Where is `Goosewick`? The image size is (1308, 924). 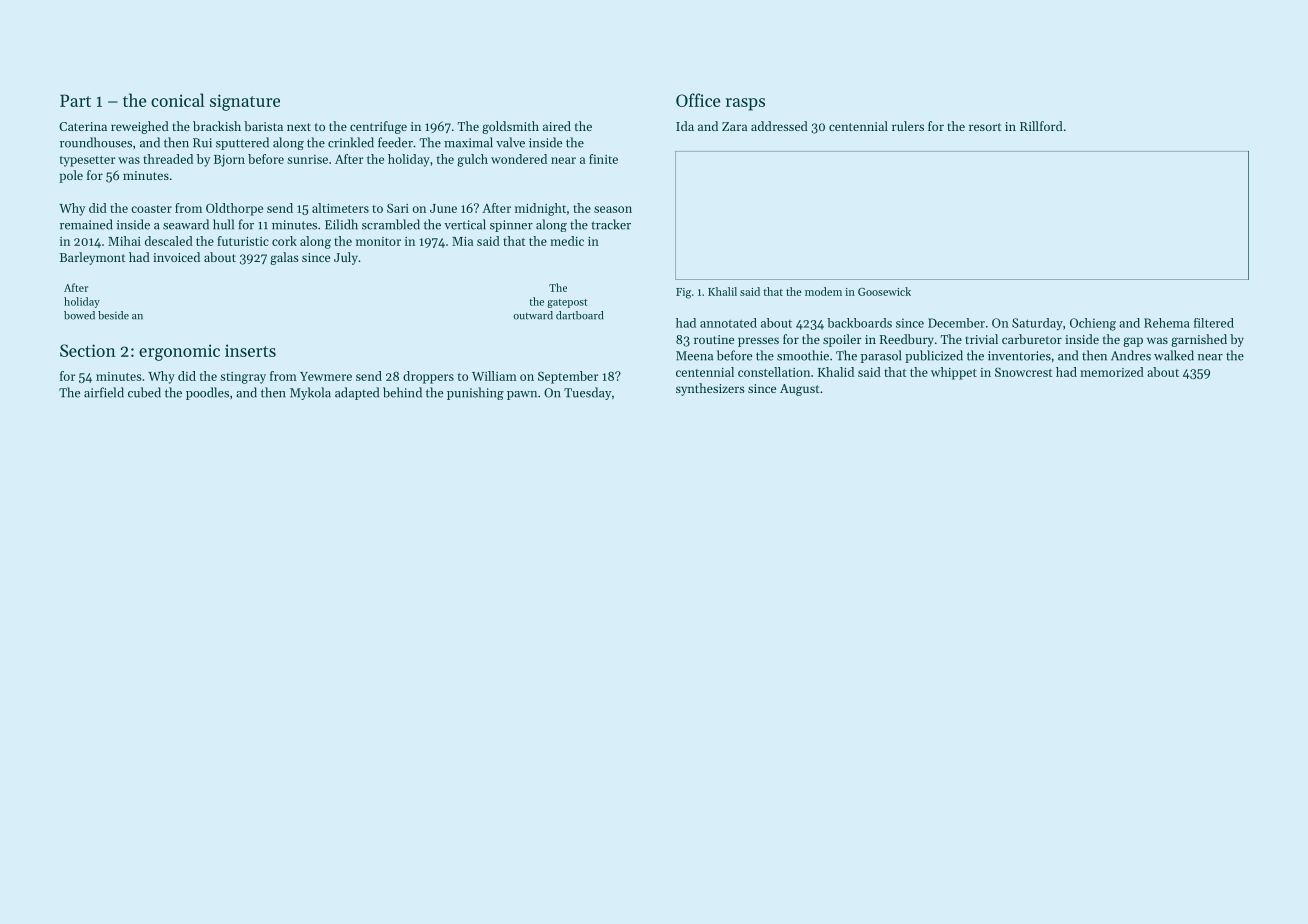
Goosewick is located at coordinates (884, 291).
